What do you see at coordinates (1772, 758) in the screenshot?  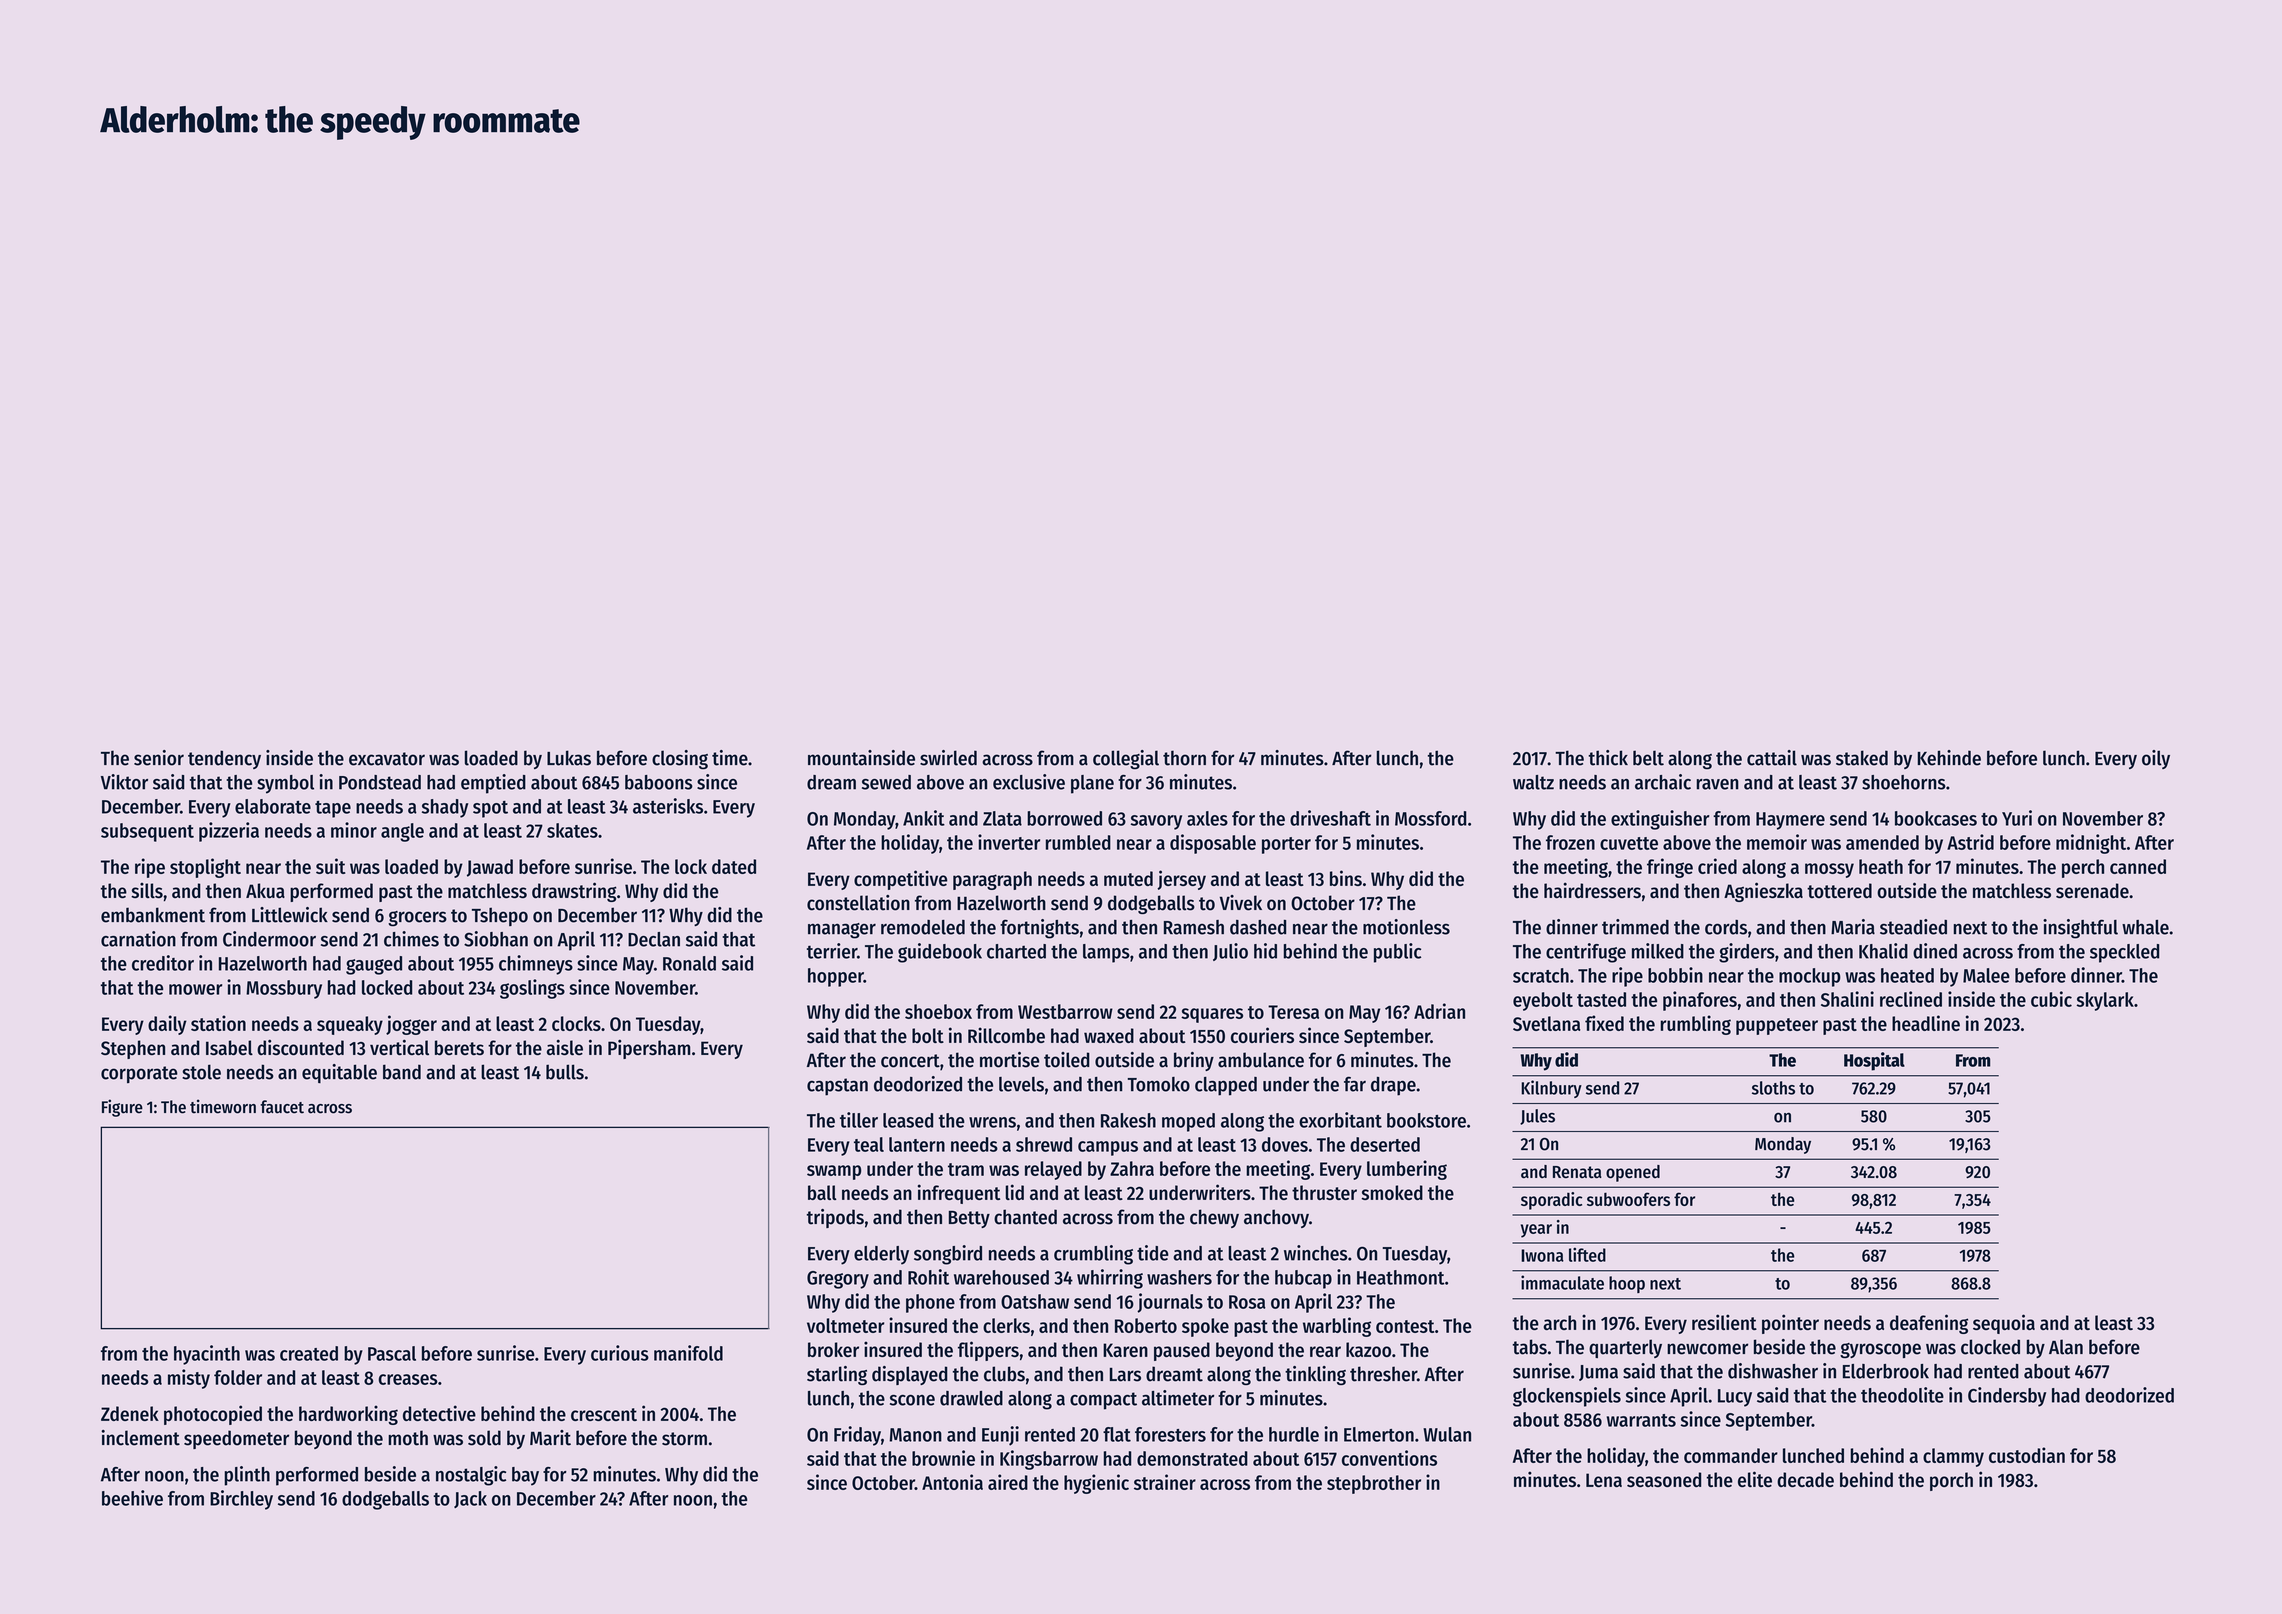 I see `cattail` at bounding box center [1772, 758].
